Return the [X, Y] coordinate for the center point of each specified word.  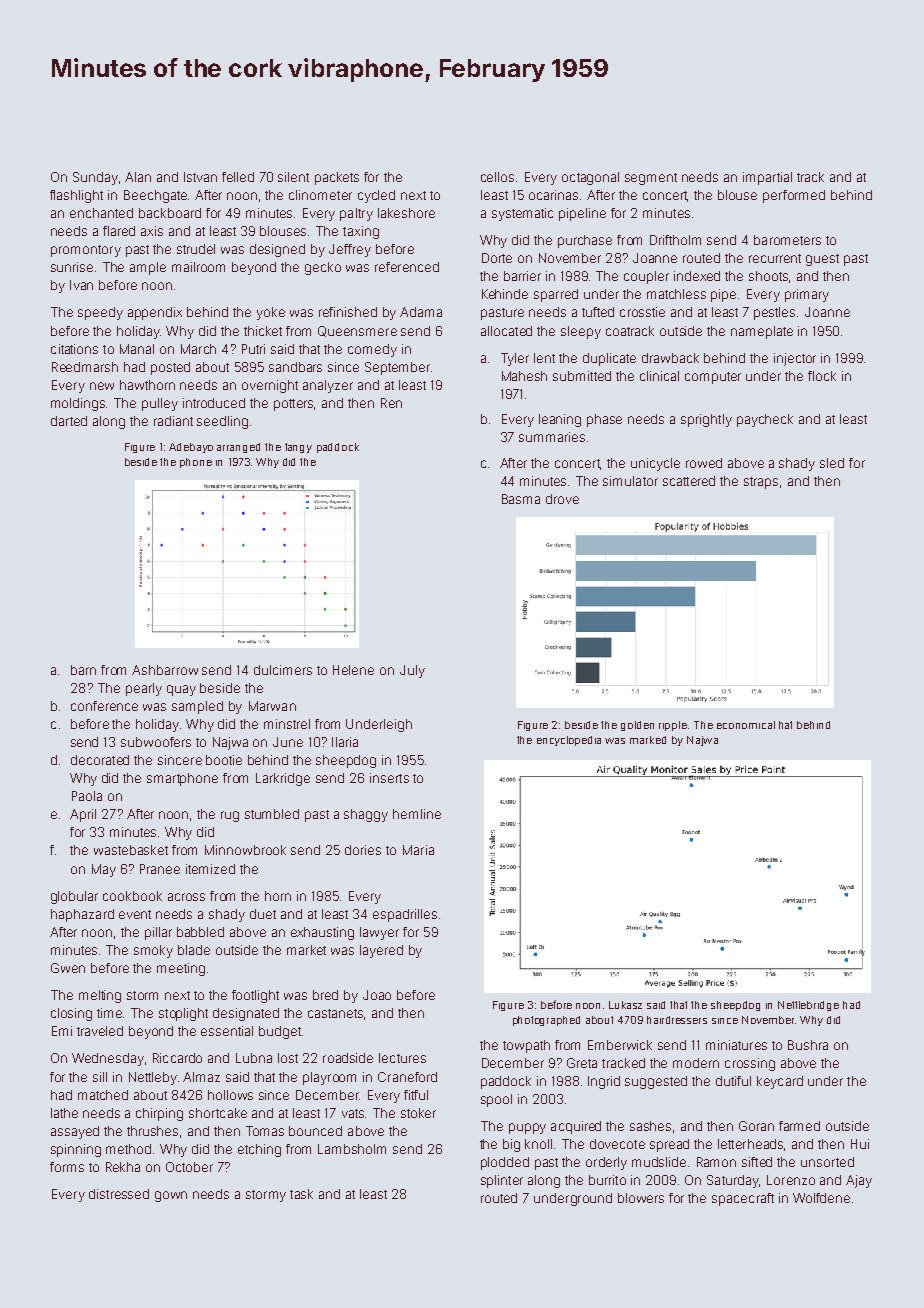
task [301, 1194]
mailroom [198, 267]
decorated [100, 760]
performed [794, 196]
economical [746, 725]
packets [337, 178]
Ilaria [345, 742]
